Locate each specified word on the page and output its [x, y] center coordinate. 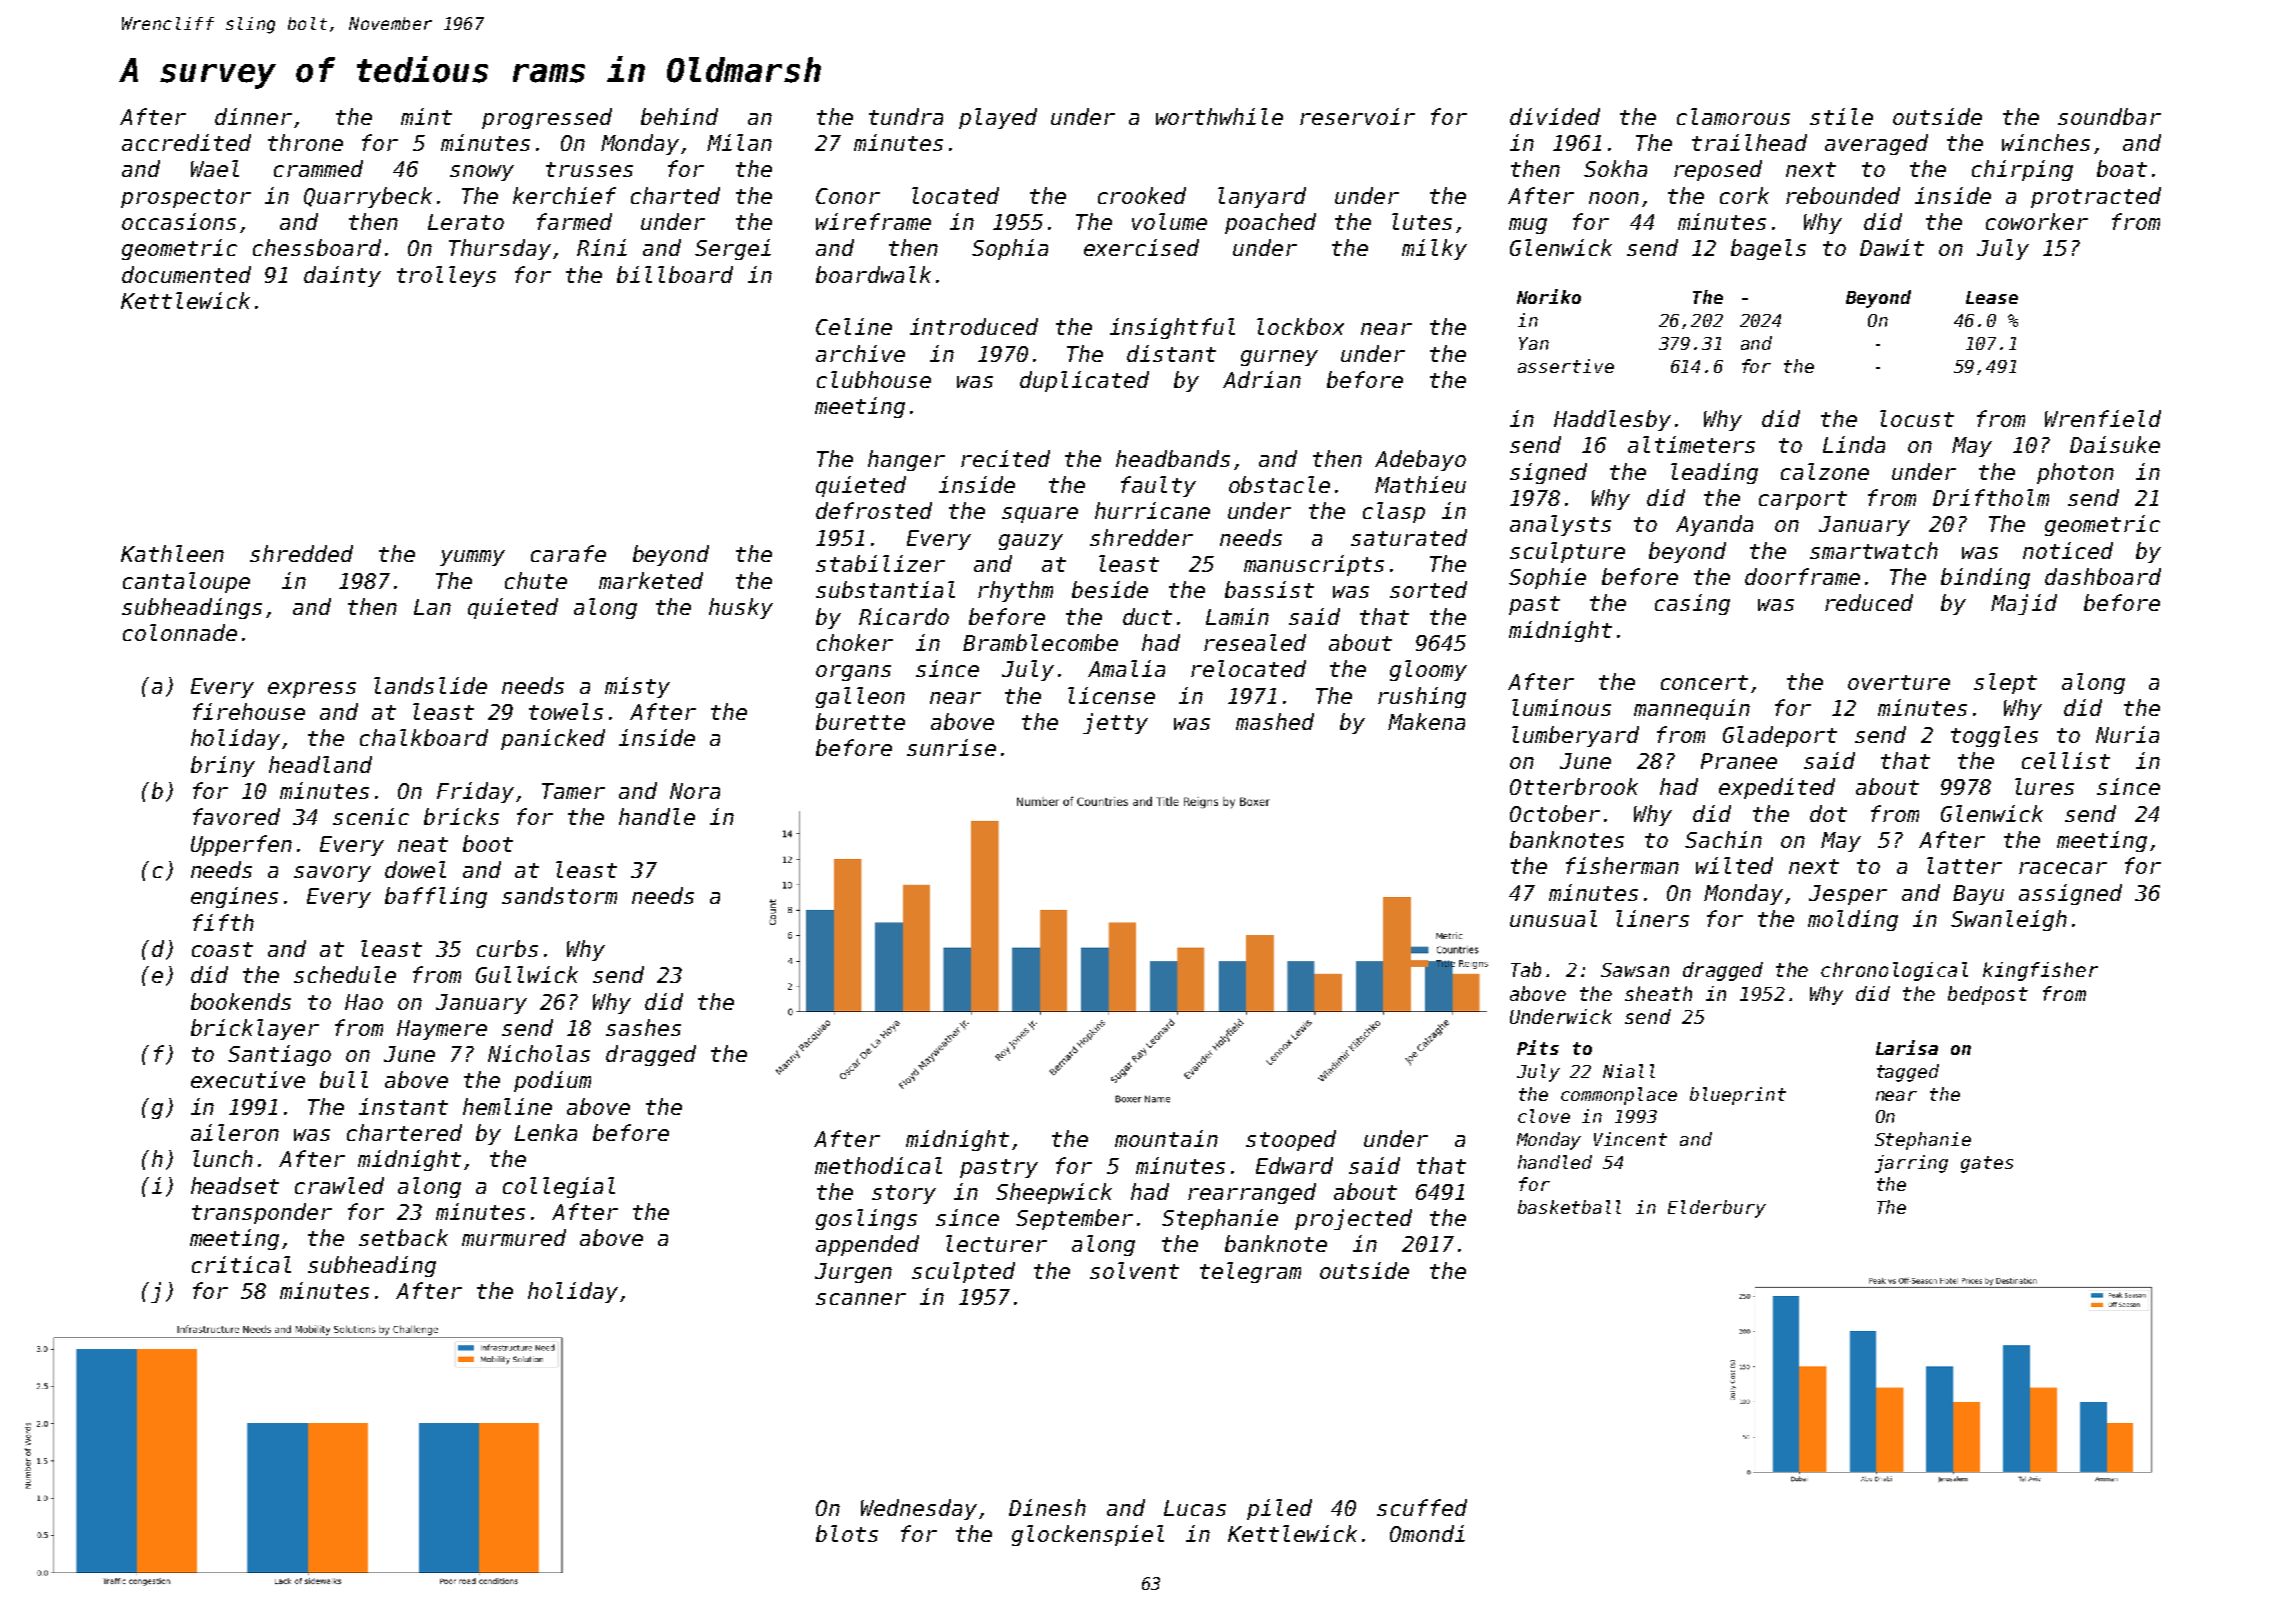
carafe [568, 553]
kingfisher [2040, 971]
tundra [906, 116]
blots [847, 1533]
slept [2005, 683]
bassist [1269, 589]
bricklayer [255, 1029]
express [312, 690]
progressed [547, 118]
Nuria [2127, 734]
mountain [1166, 1138]
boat [2122, 168]
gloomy [1428, 670]
